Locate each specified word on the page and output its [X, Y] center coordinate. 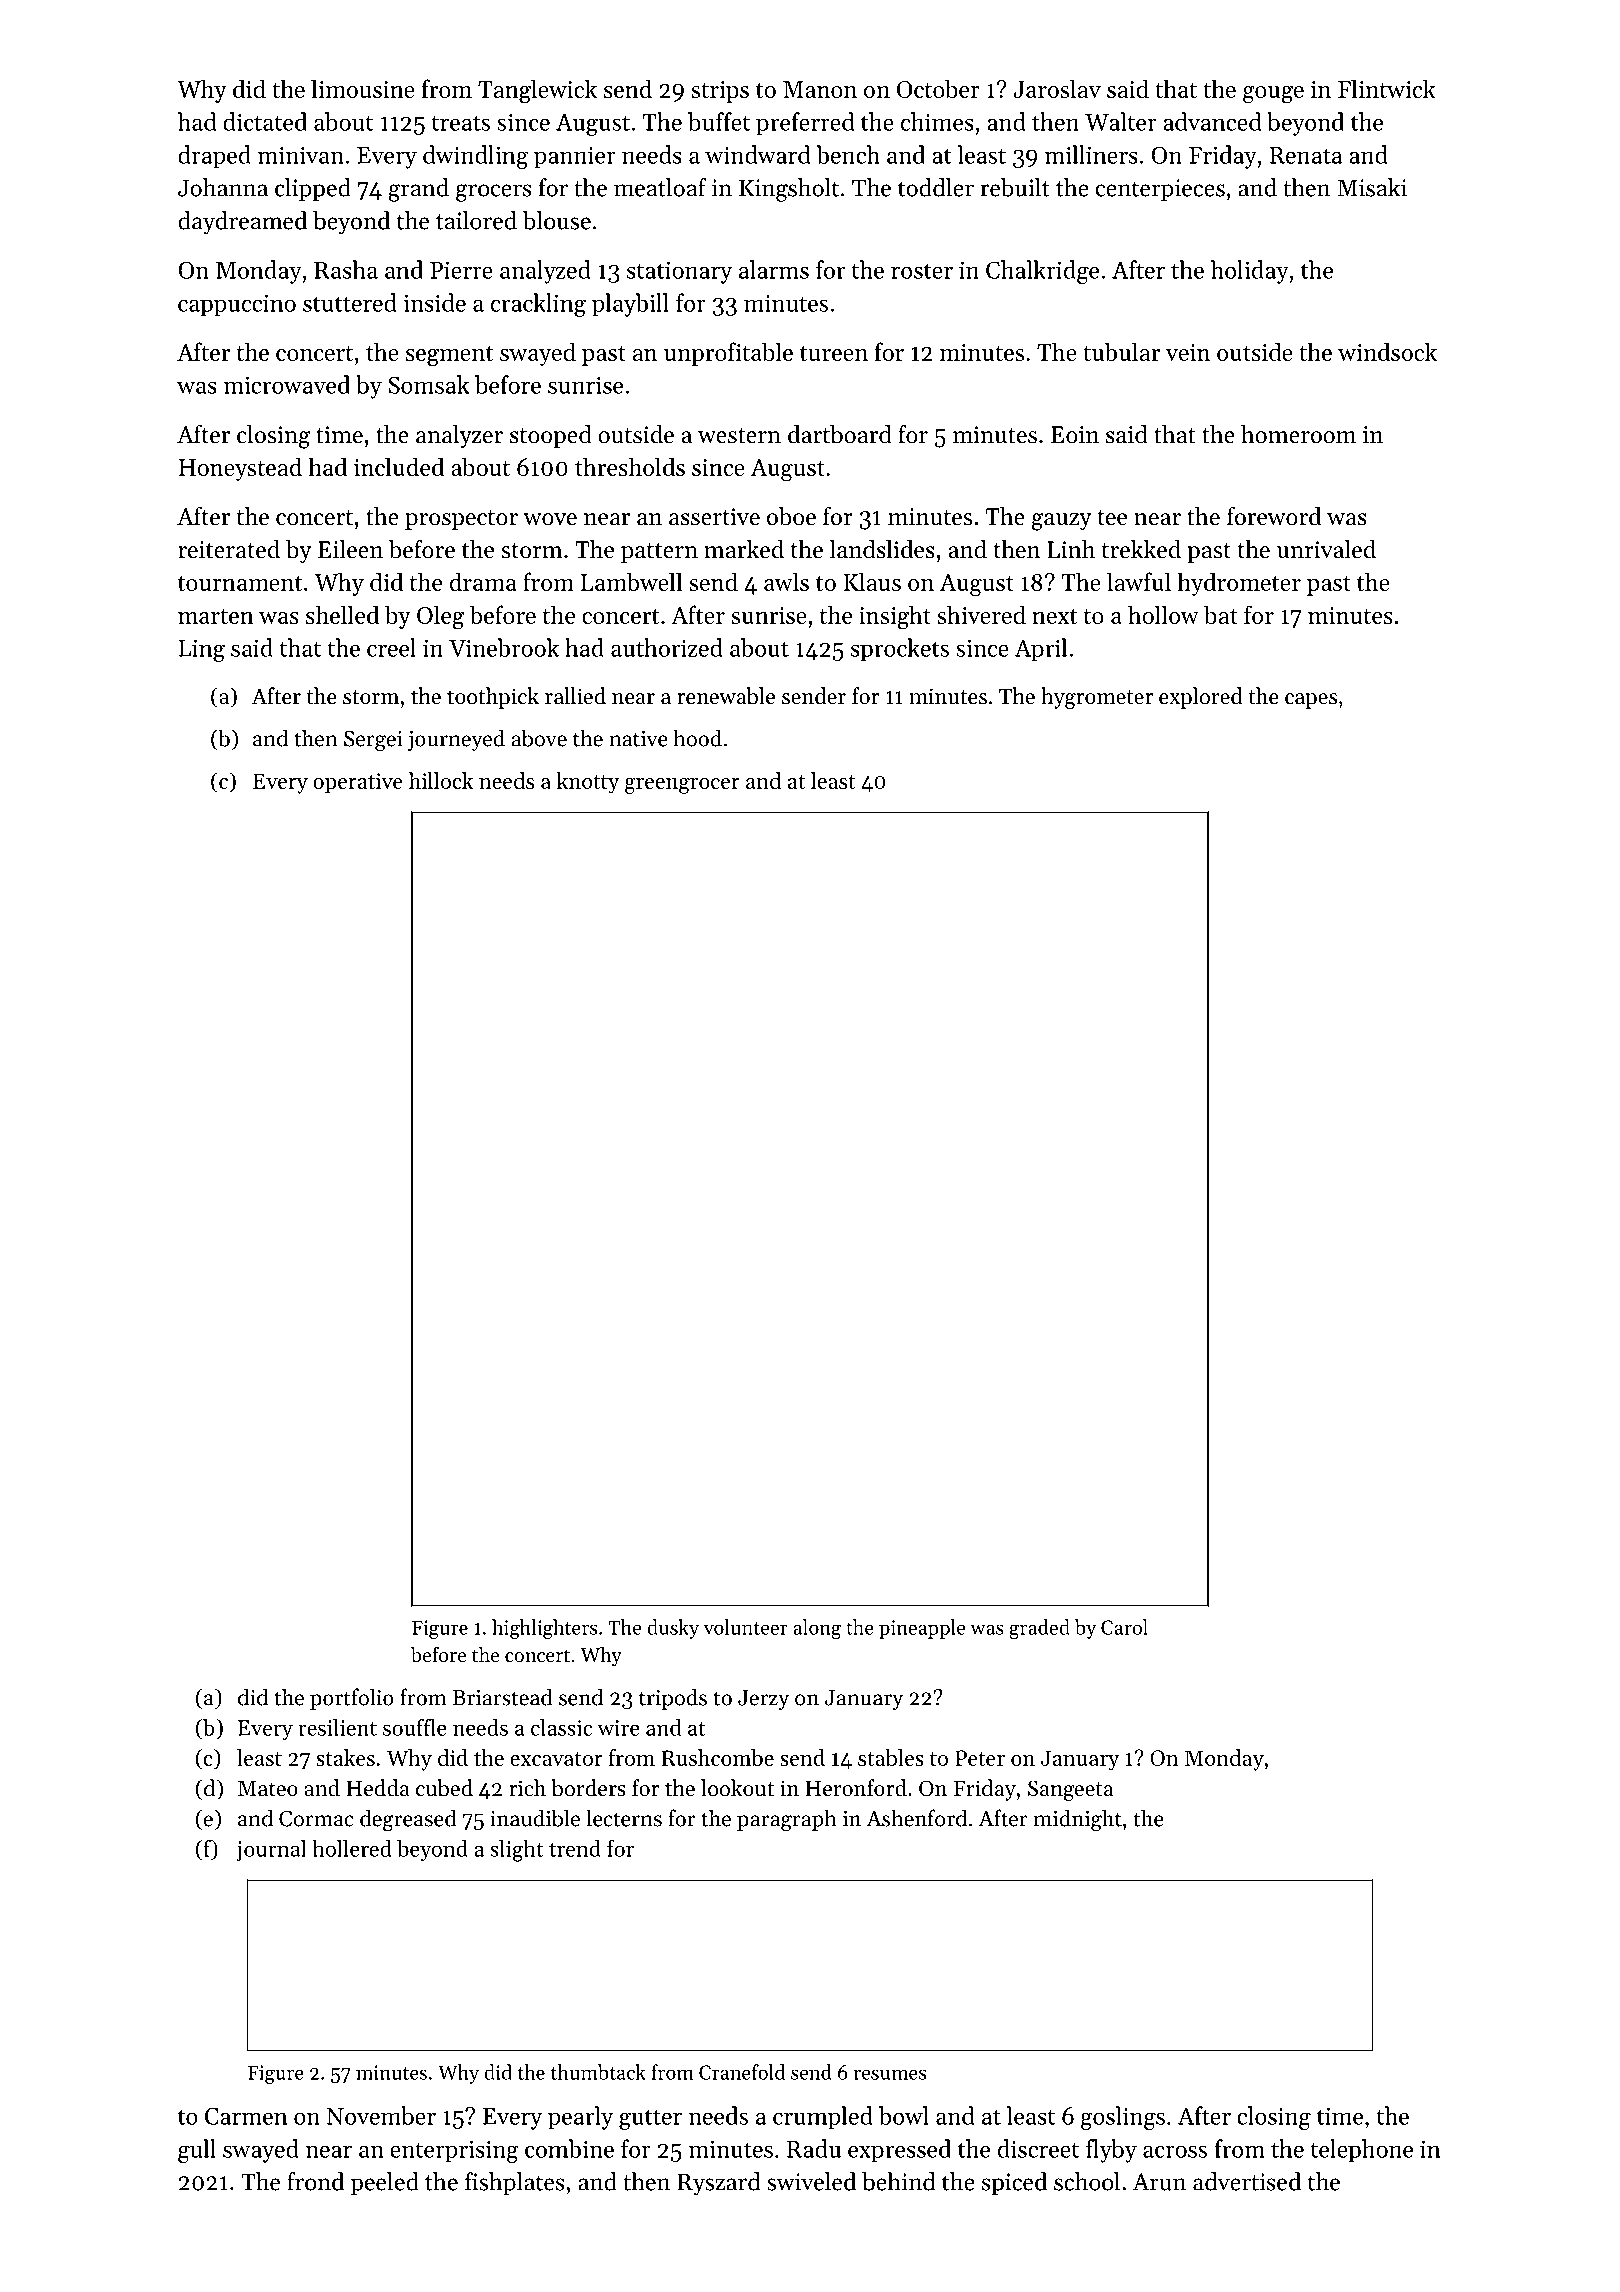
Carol [1124, 1627]
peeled [385, 2183]
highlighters [544, 1629]
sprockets [900, 650]
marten [216, 616]
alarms [774, 269]
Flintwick [1386, 88]
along [817, 1629]
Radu [814, 2148]
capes [1311, 701]
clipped [313, 189]
